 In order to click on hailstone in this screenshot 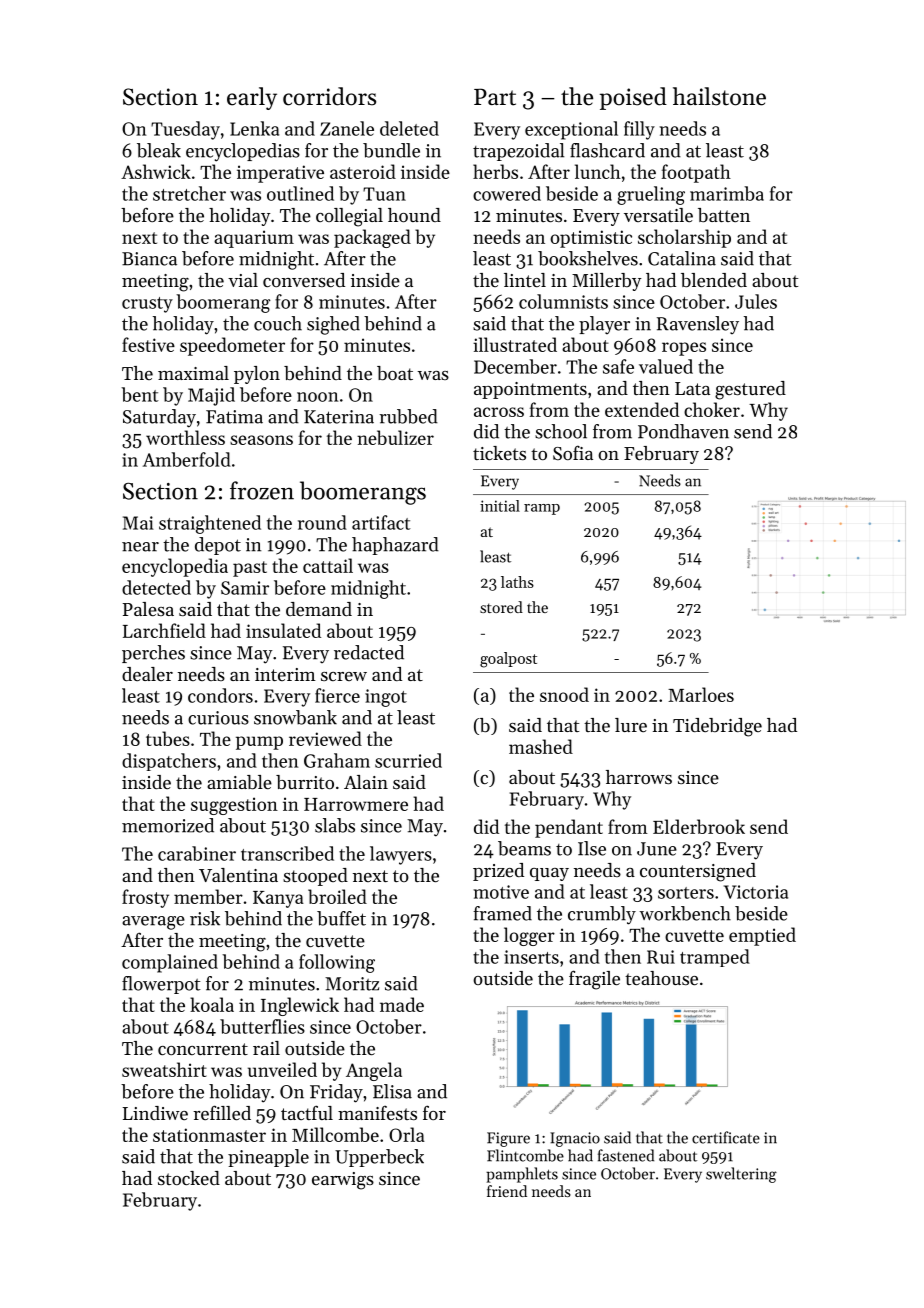, I will do `click(719, 96)`.
